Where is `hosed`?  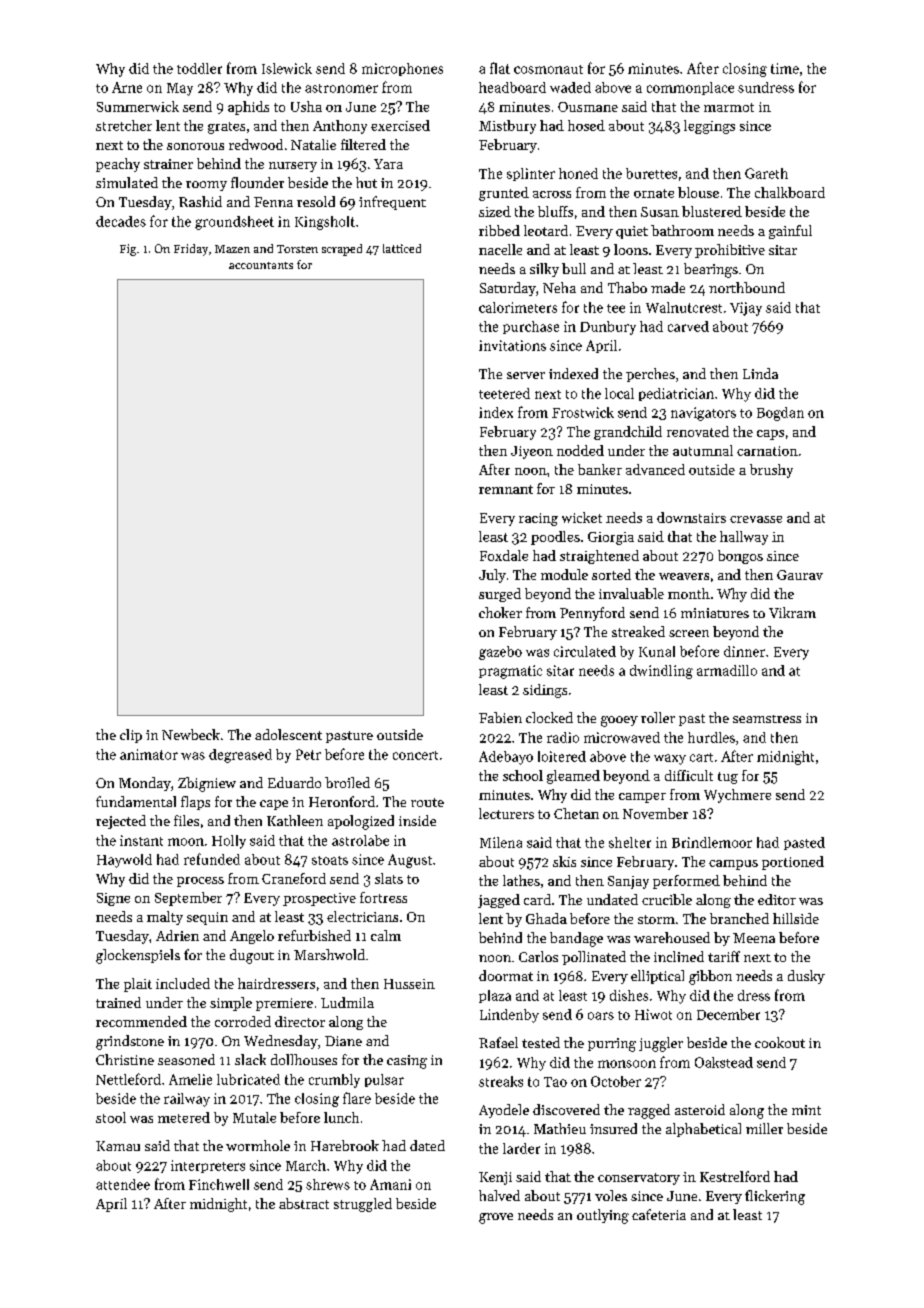 hosed is located at coordinates (586, 125).
